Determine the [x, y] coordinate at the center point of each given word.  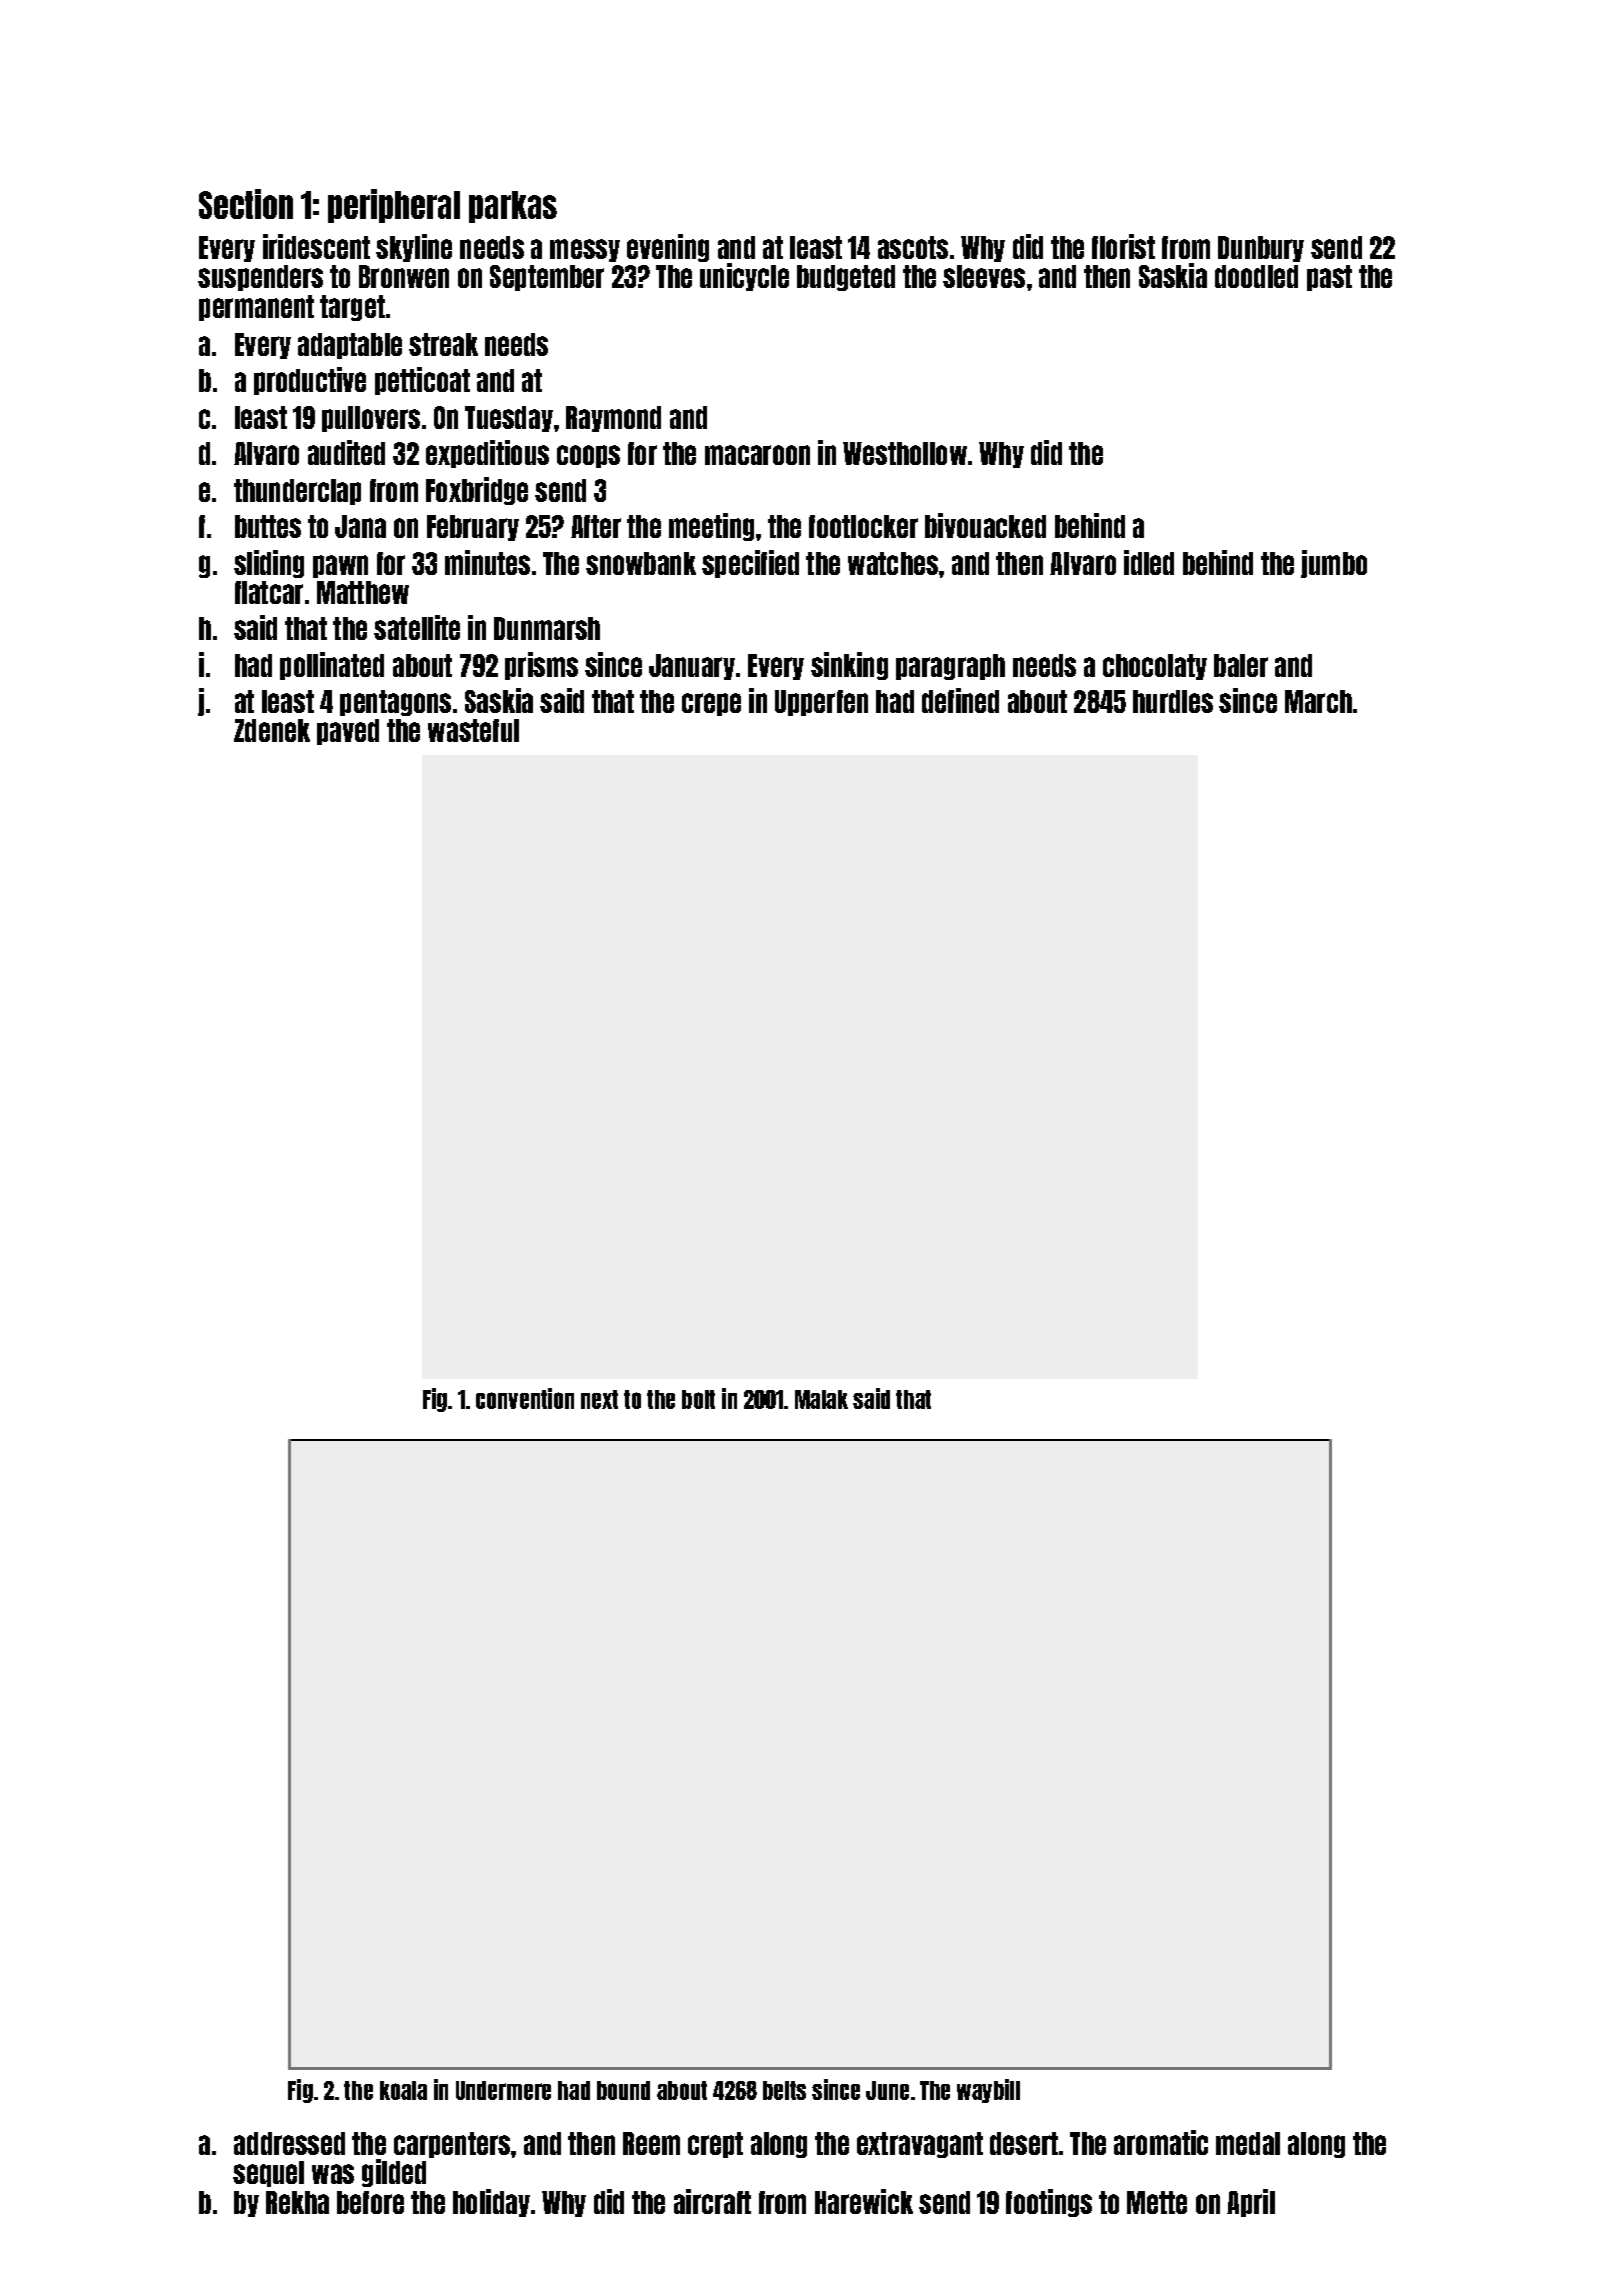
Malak [821, 1399]
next [599, 1399]
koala [403, 2090]
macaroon [757, 455]
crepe [711, 704]
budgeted [846, 278]
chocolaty [1155, 667]
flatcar [269, 592]
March [1318, 701]
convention [525, 1398]
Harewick [864, 2201]
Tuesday [509, 419]
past [1329, 278]
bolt [698, 1399]
